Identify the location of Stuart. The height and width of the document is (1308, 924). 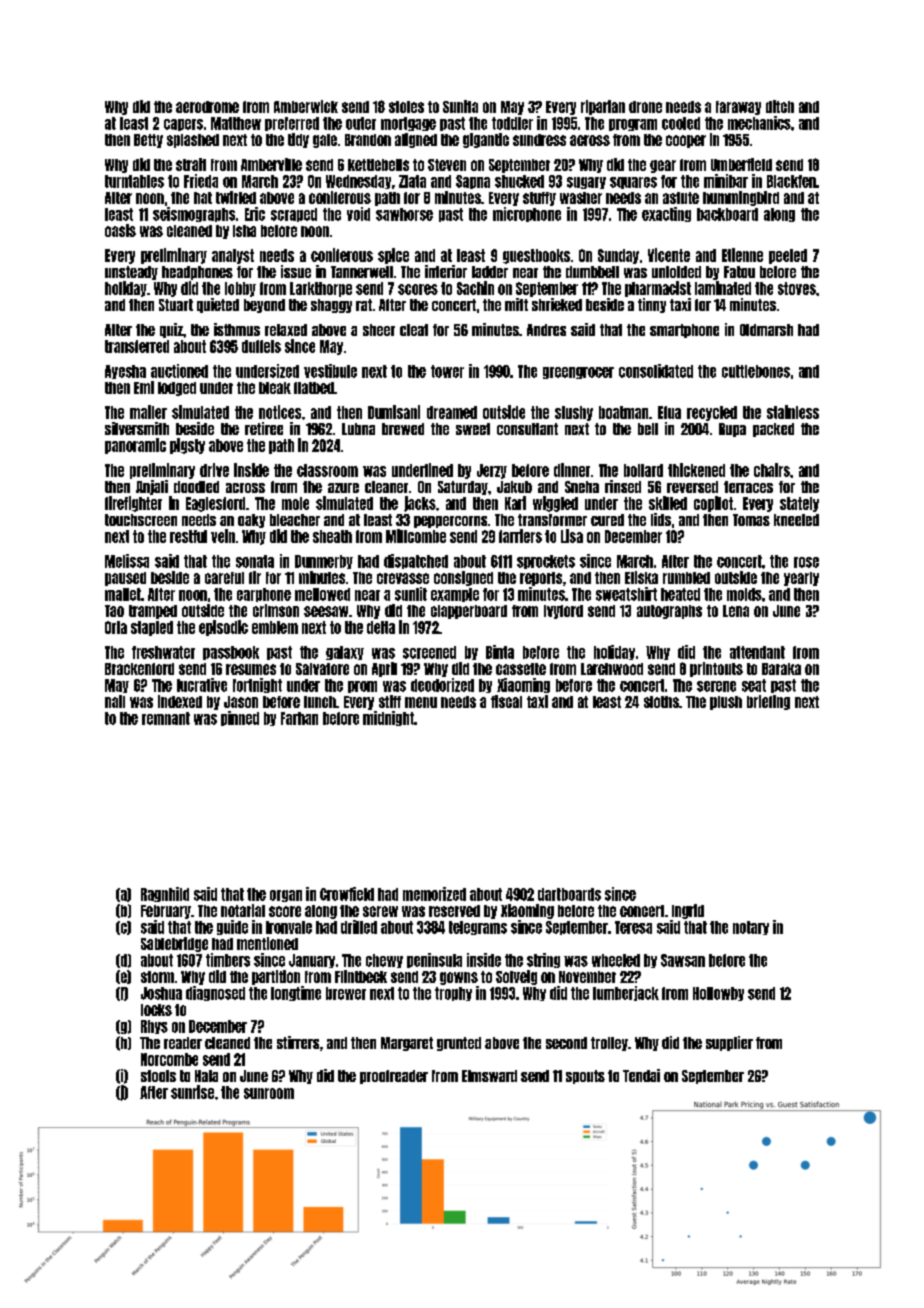
(176, 305).
